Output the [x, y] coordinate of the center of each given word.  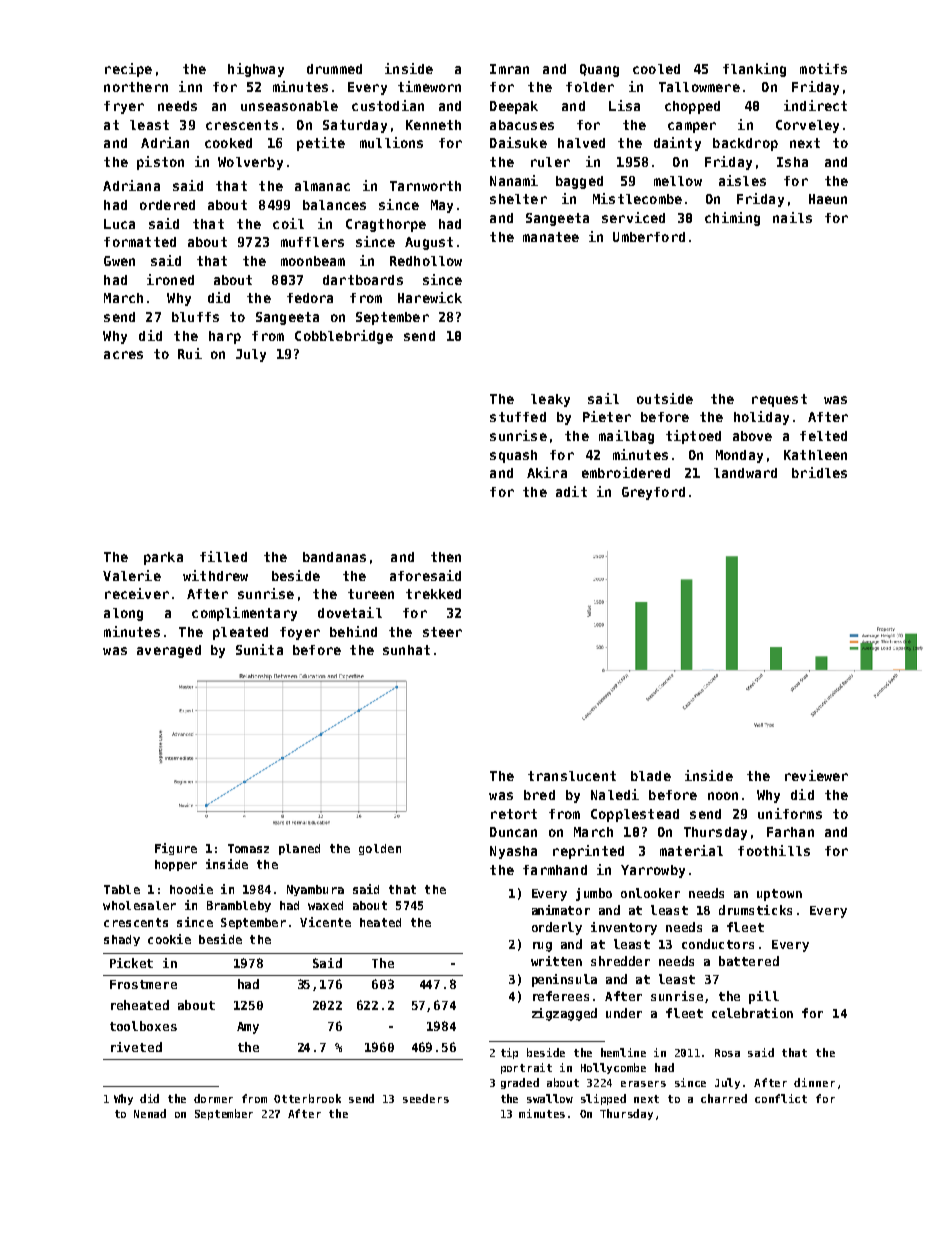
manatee [551, 237]
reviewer [816, 775]
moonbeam [313, 261]
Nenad [150, 1113]
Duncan [513, 832]
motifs [823, 68]
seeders [426, 1098]
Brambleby [239, 906]
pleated [240, 633]
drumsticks [755, 910]
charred [724, 1098]
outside [665, 398]
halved [581, 143]
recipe [128, 70]
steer [442, 632]
